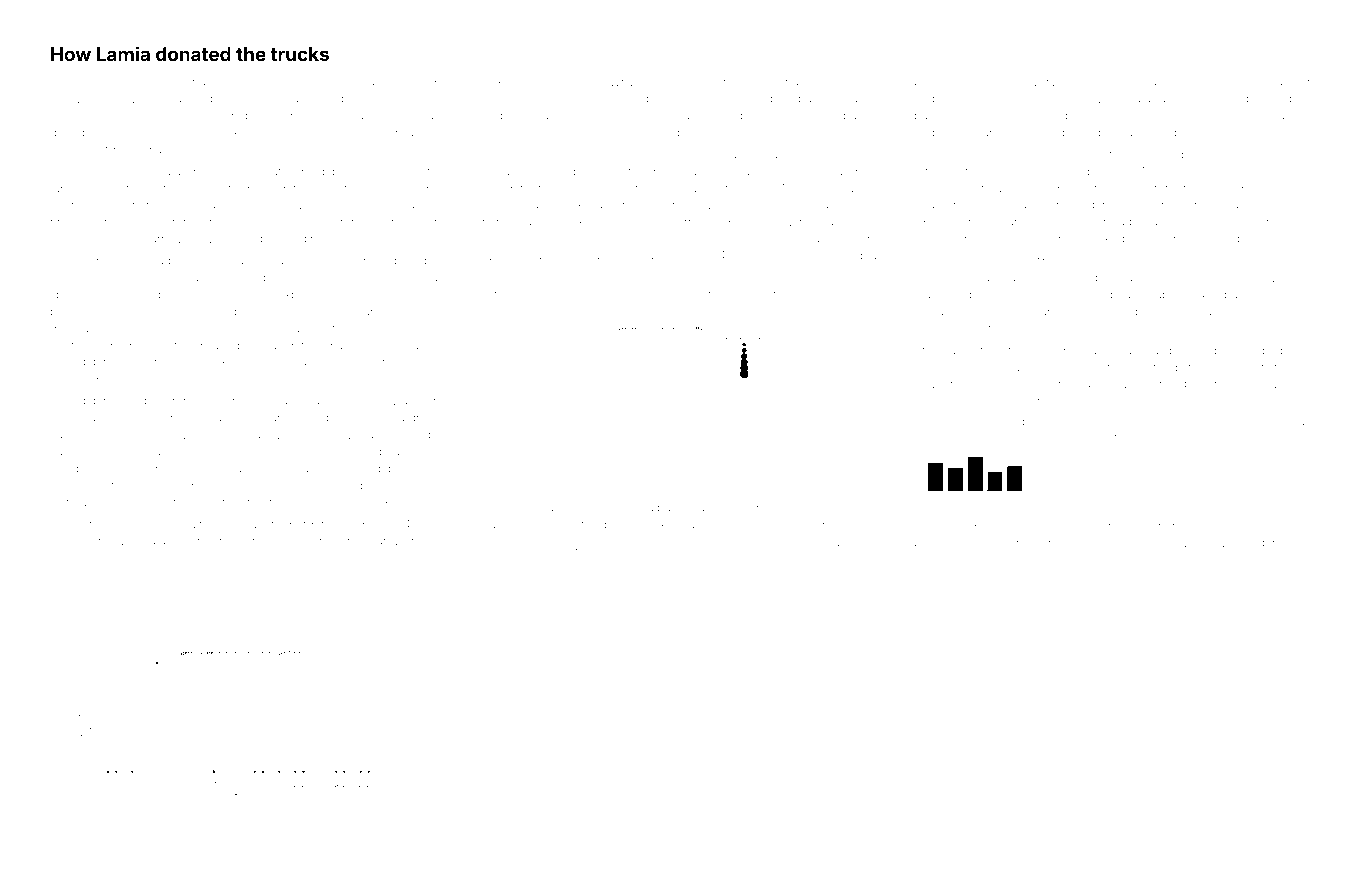  What do you see at coordinates (746, 293) in the screenshot?
I see `latte` at bounding box center [746, 293].
